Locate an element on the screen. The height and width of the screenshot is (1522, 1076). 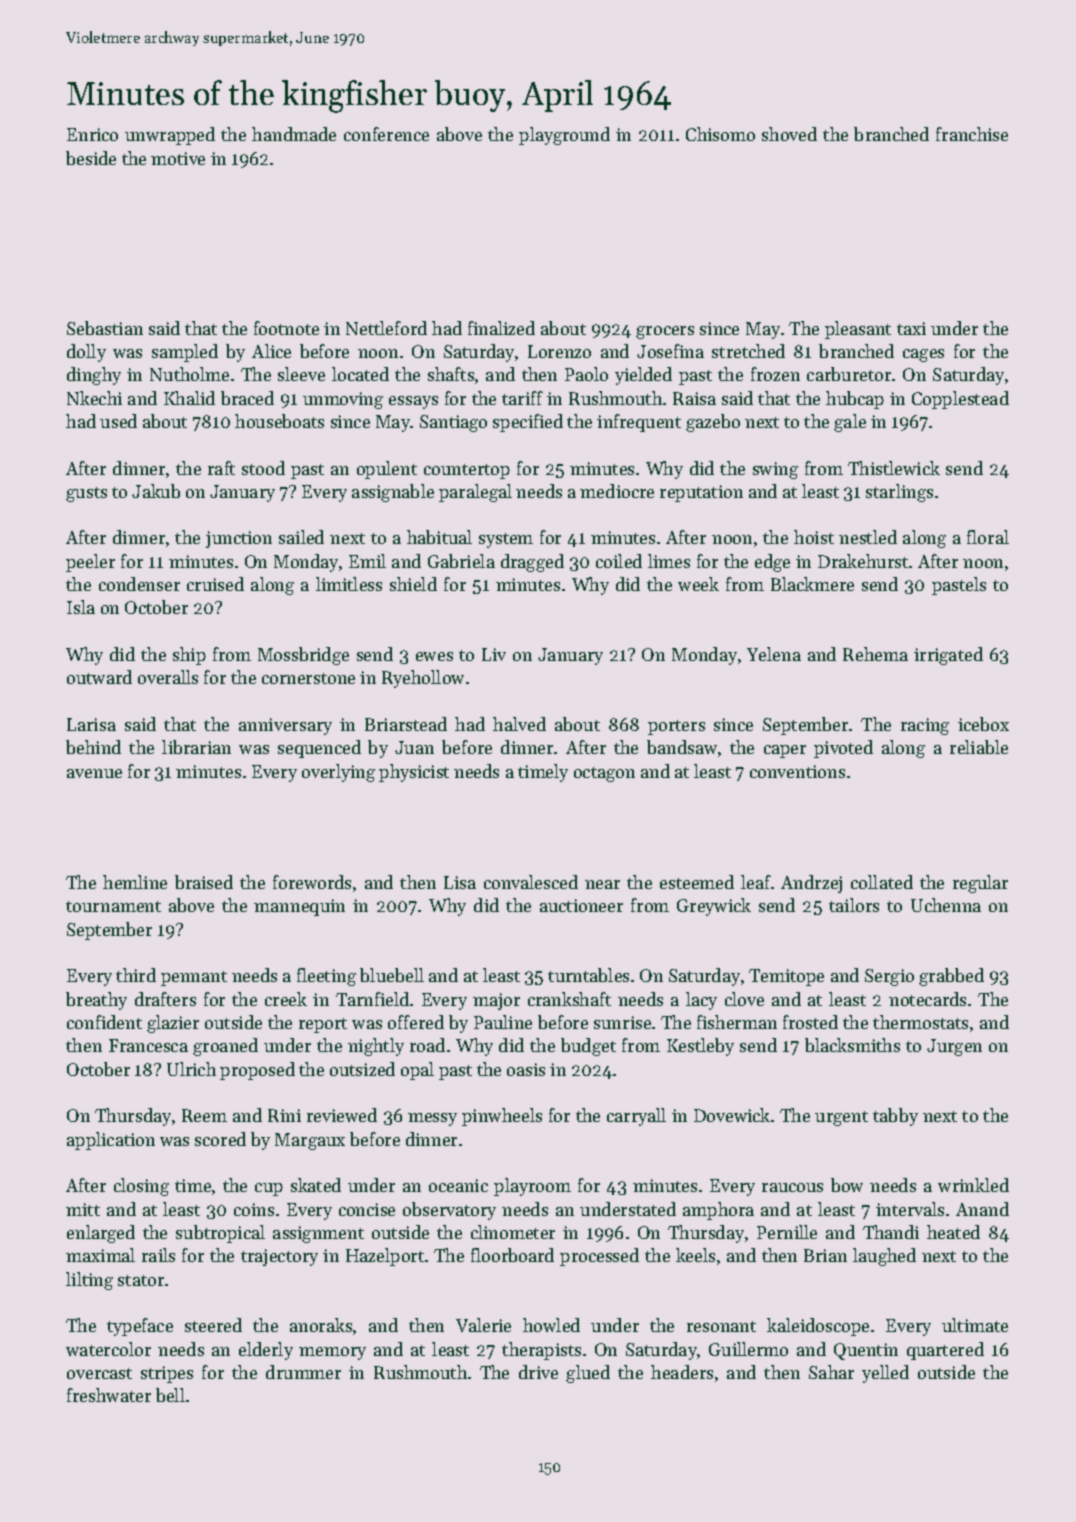
Sebastian is located at coordinates (105, 328).
